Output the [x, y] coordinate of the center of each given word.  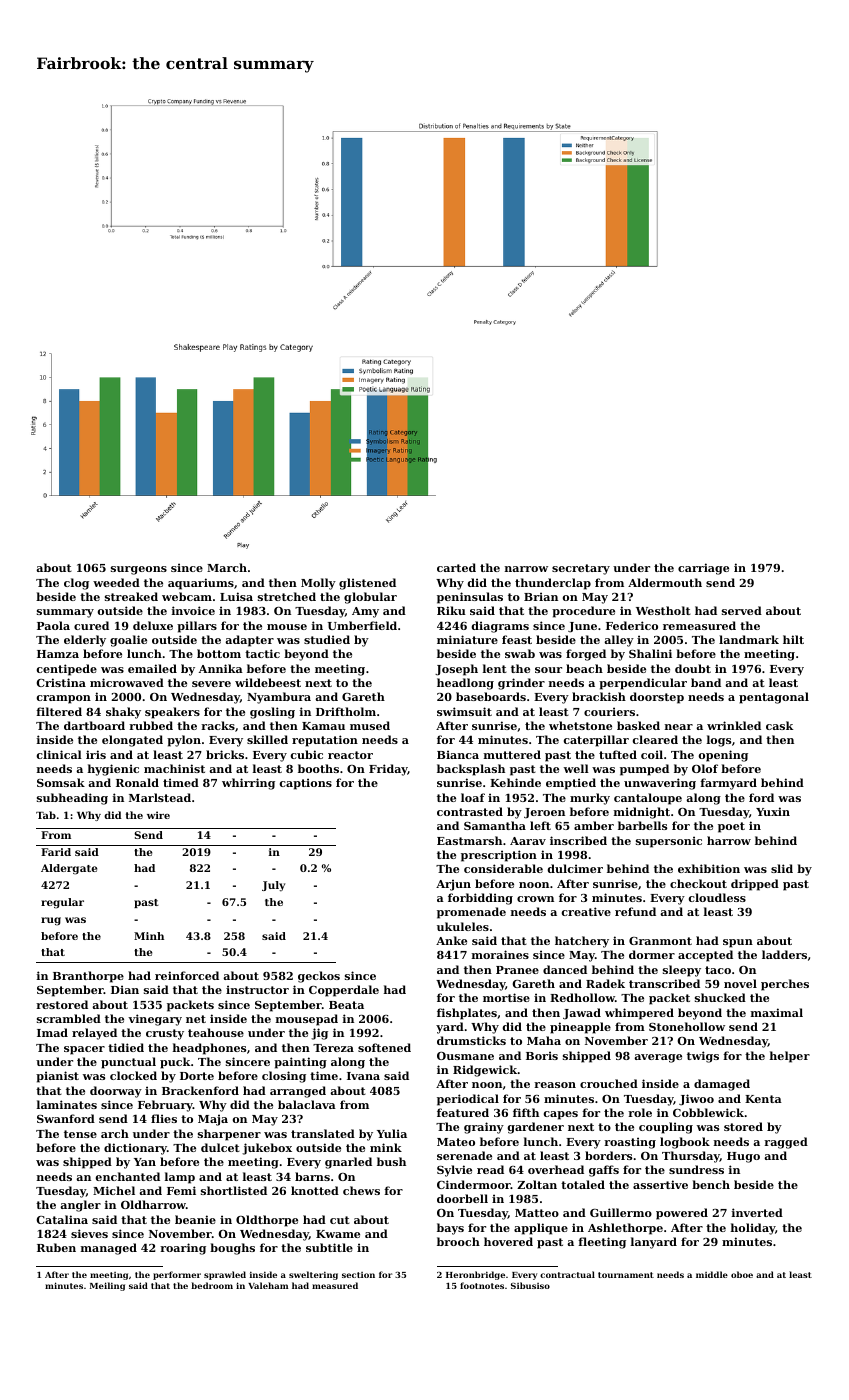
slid [782, 868]
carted [456, 567]
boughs [232, 1249]
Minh [149, 936]
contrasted [470, 811]
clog [76, 584]
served [742, 610]
